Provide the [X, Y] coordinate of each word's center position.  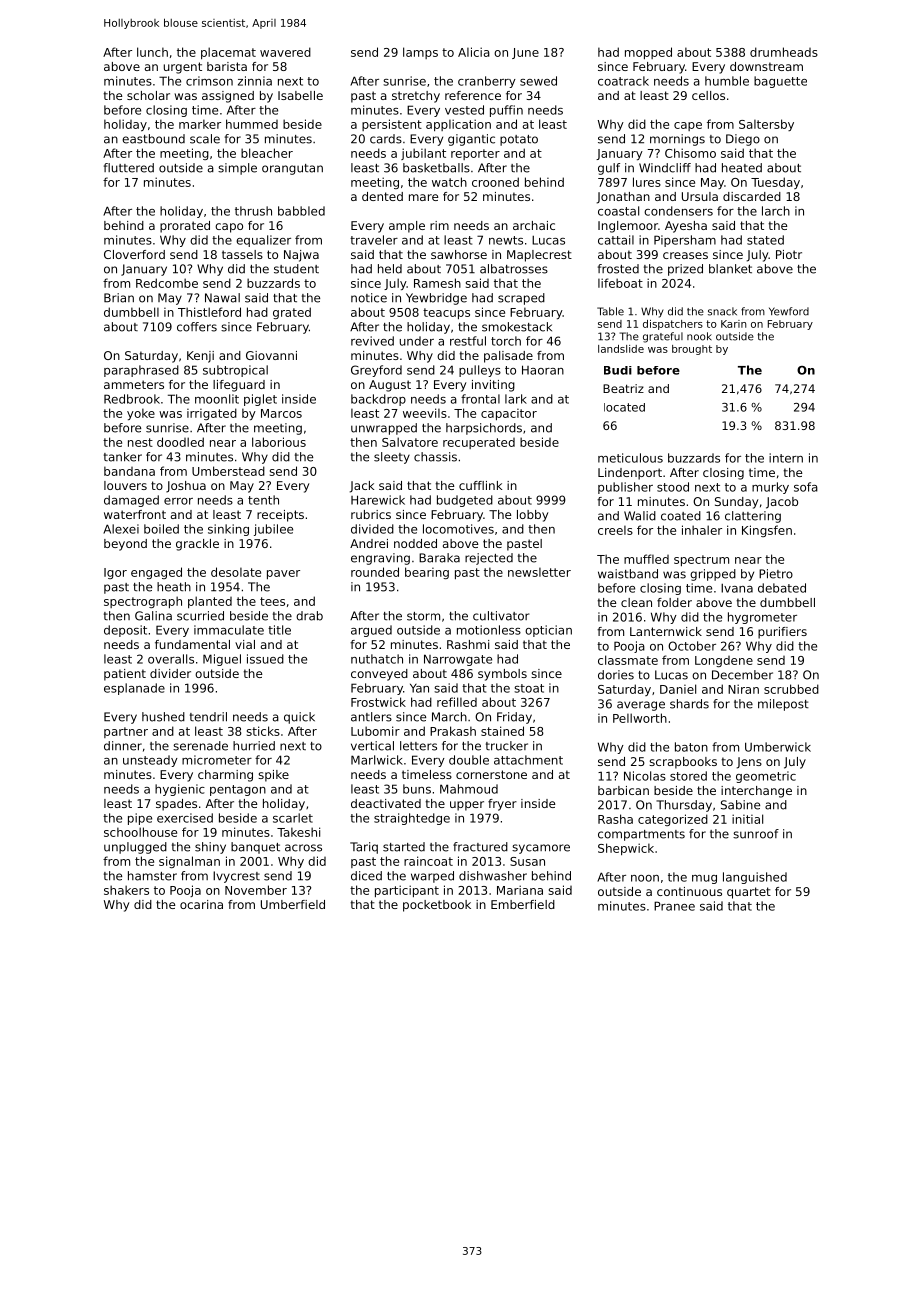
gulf [609, 169]
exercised [185, 818]
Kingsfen [767, 531]
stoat [529, 688]
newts [506, 240]
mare [423, 197]
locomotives [458, 529]
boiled [161, 529]
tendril [208, 717]
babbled [301, 211]
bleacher [267, 153]
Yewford [789, 311]
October [692, 646]
